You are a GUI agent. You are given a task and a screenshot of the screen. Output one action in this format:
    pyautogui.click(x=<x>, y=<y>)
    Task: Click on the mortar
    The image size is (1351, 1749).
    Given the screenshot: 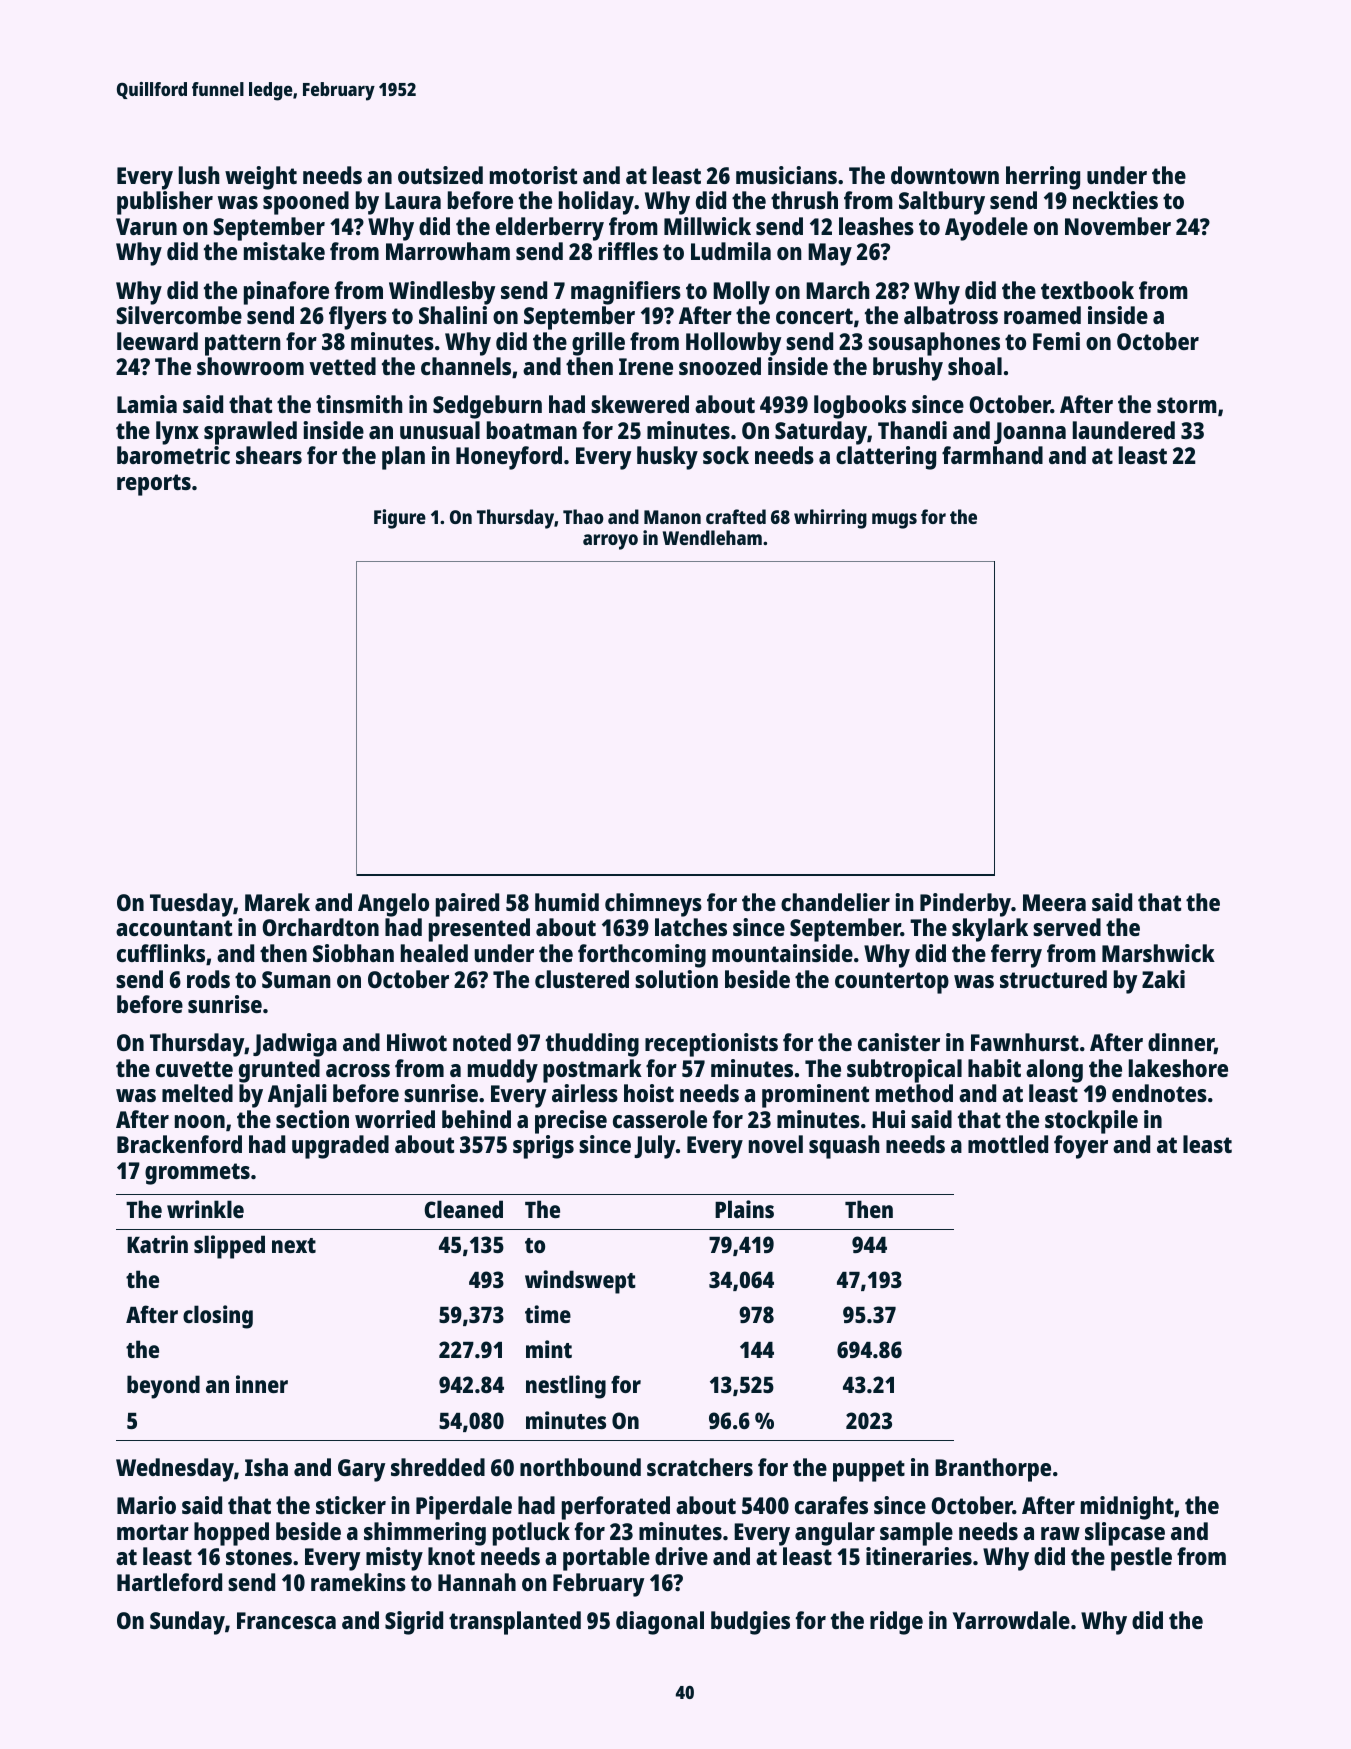 What is the action you would take?
    pyautogui.click(x=153, y=1532)
